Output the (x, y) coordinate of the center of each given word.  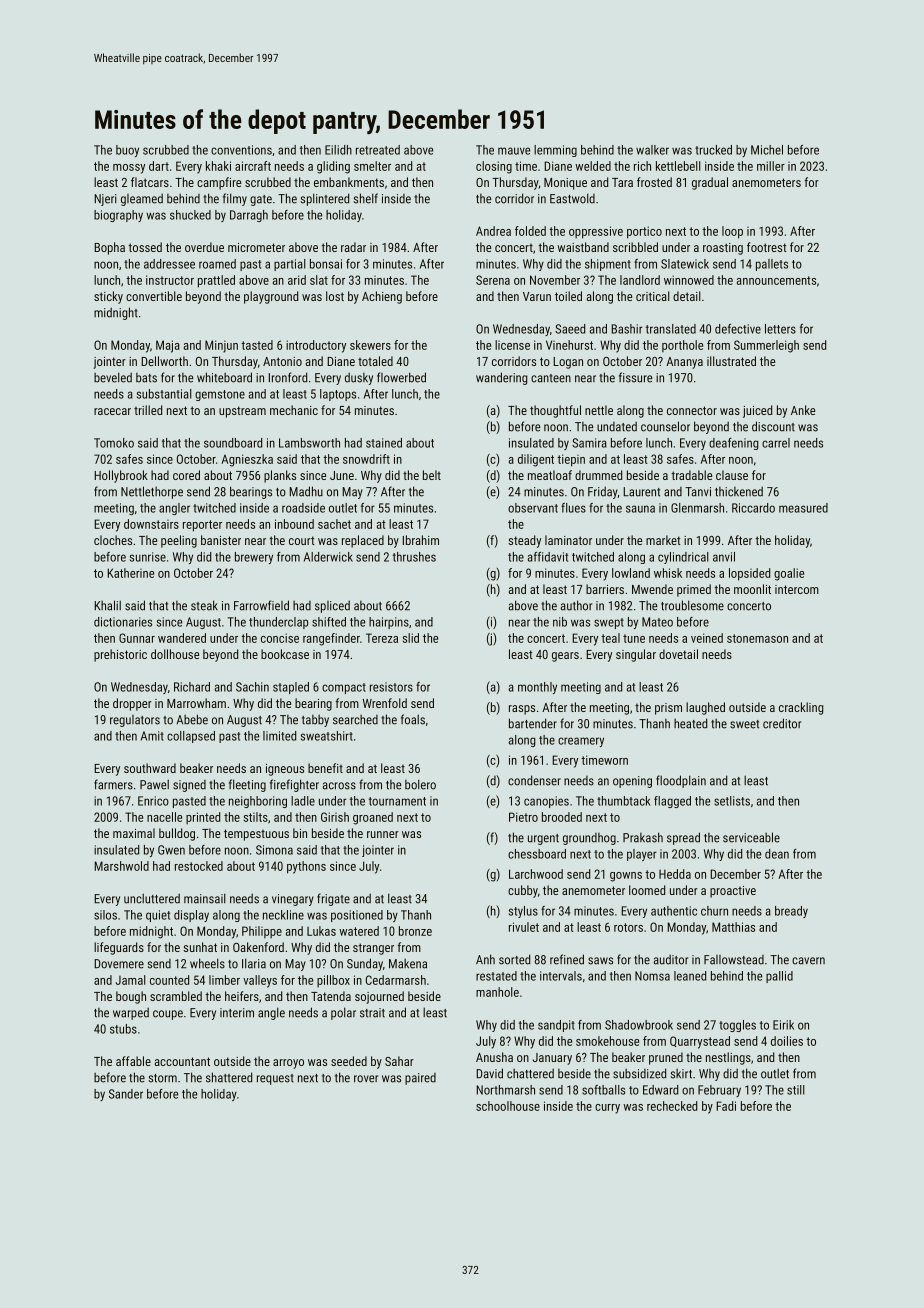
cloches (113, 540)
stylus (523, 912)
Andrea (493, 231)
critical (653, 296)
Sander (126, 1094)
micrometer (256, 247)
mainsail (205, 898)
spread (683, 838)
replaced (363, 541)
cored (186, 475)
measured (803, 508)
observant (533, 508)
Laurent (641, 492)
